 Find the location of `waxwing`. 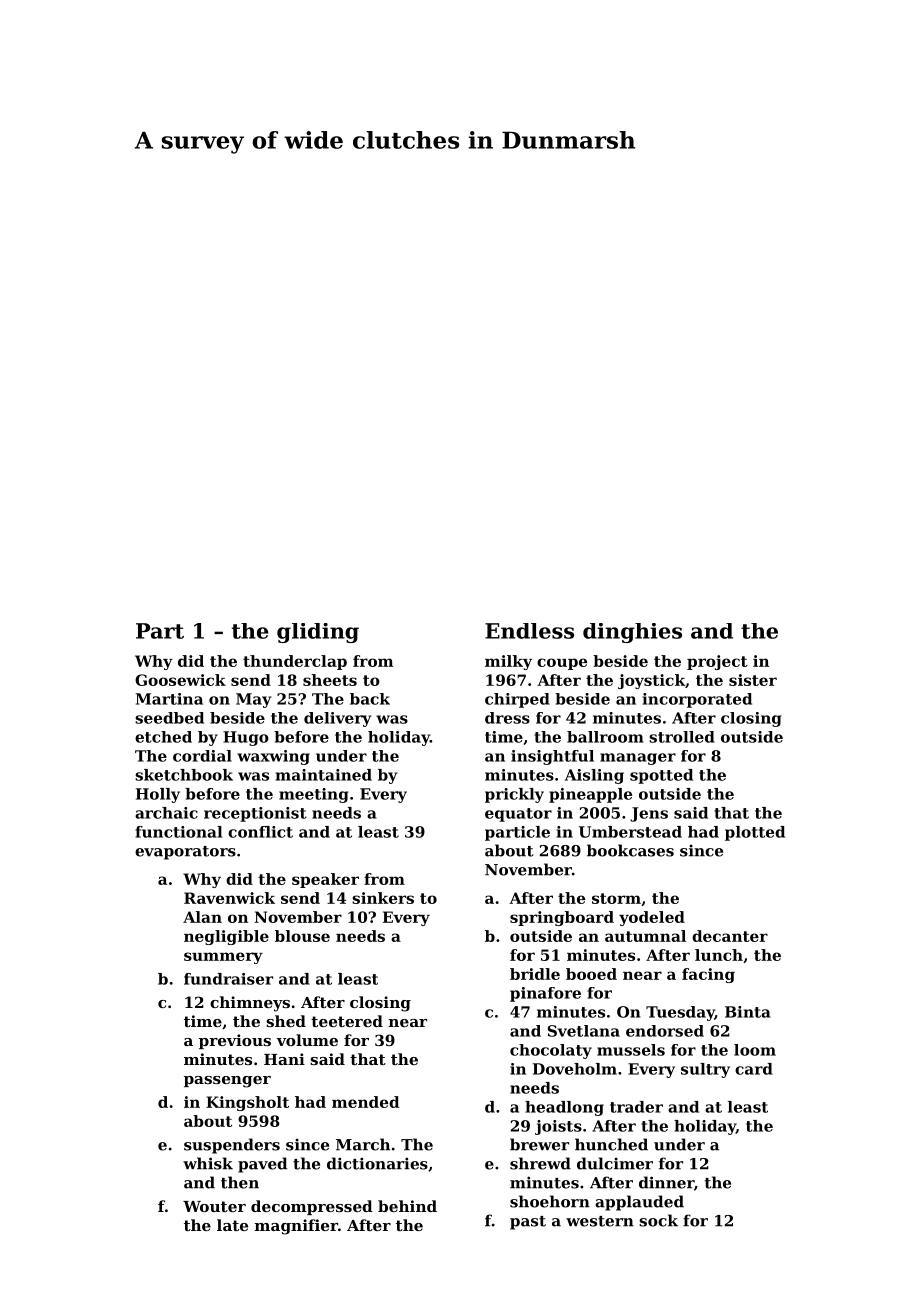

waxwing is located at coordinates (273, 757).
